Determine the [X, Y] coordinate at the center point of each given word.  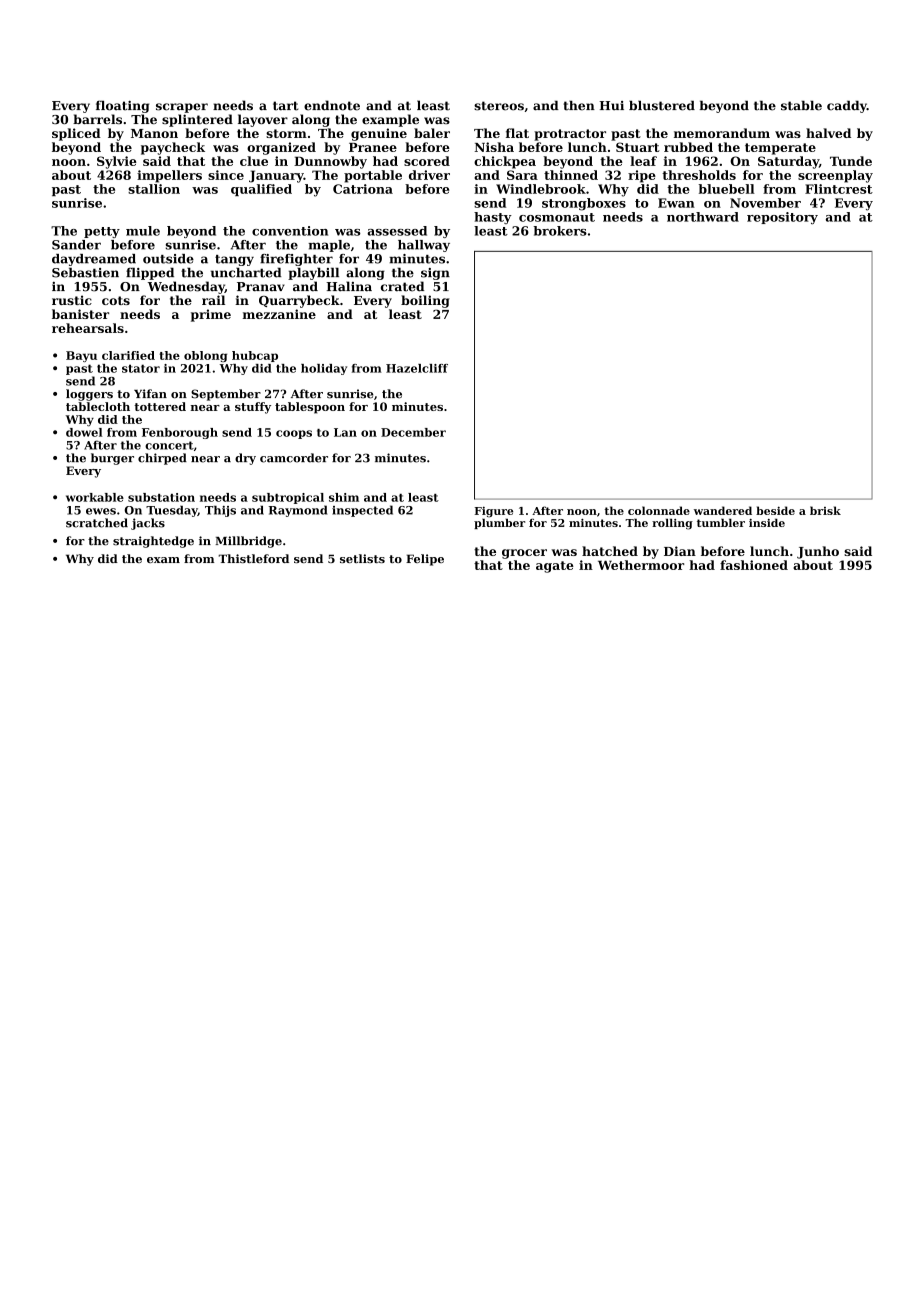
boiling [425, 301]
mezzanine [279, 314]
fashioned [754, 565]
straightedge [153, 542]
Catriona [363, 189]
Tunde [851, 161]
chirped [162, 459]
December [413, 432]
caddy [847, 106]
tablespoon [310, 408]
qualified [261, 190]
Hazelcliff [417, 368]
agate [555, 567]
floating [122, 106]
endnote [332, 105]
